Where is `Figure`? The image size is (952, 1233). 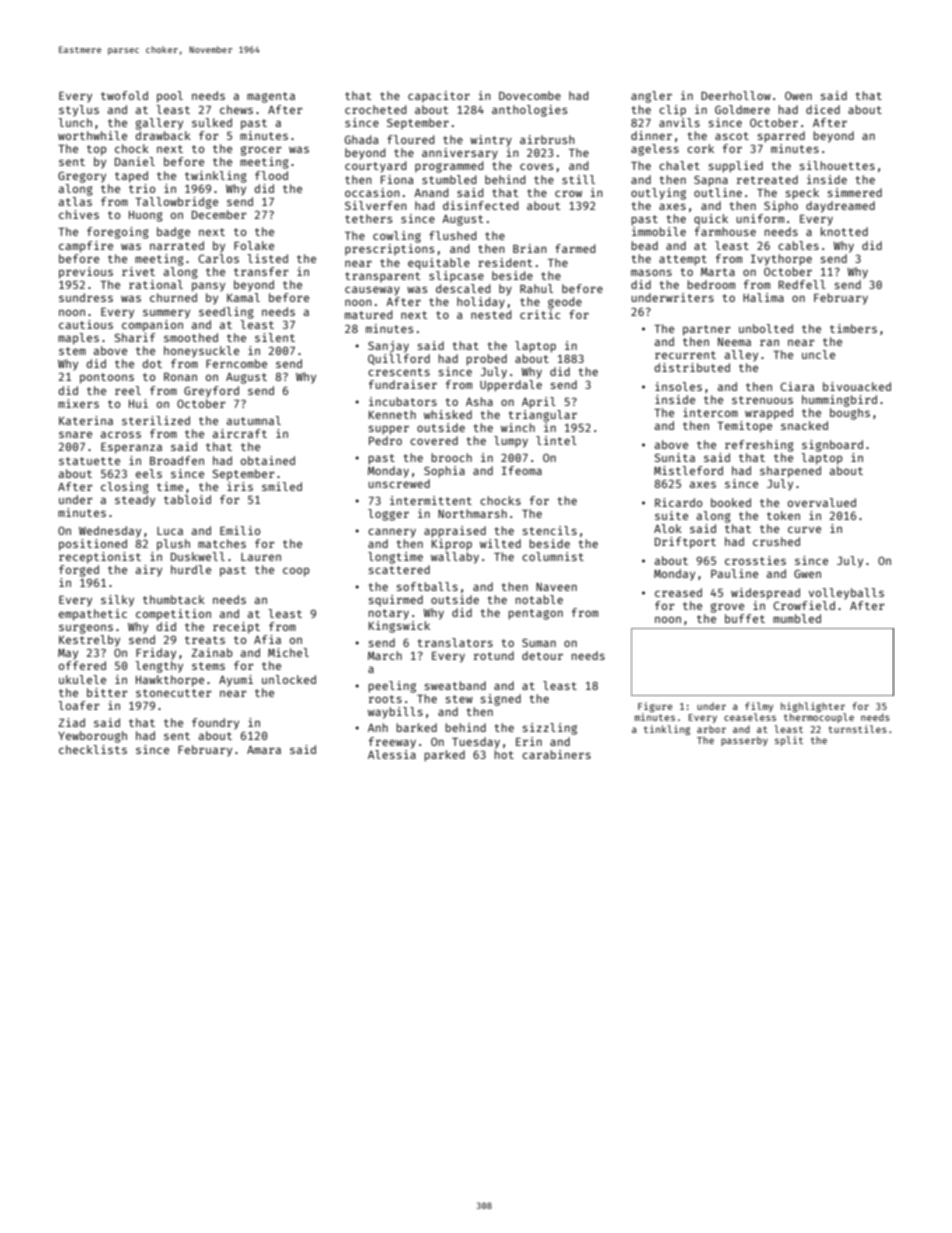 Figure is located at coordinates (655, 707).
